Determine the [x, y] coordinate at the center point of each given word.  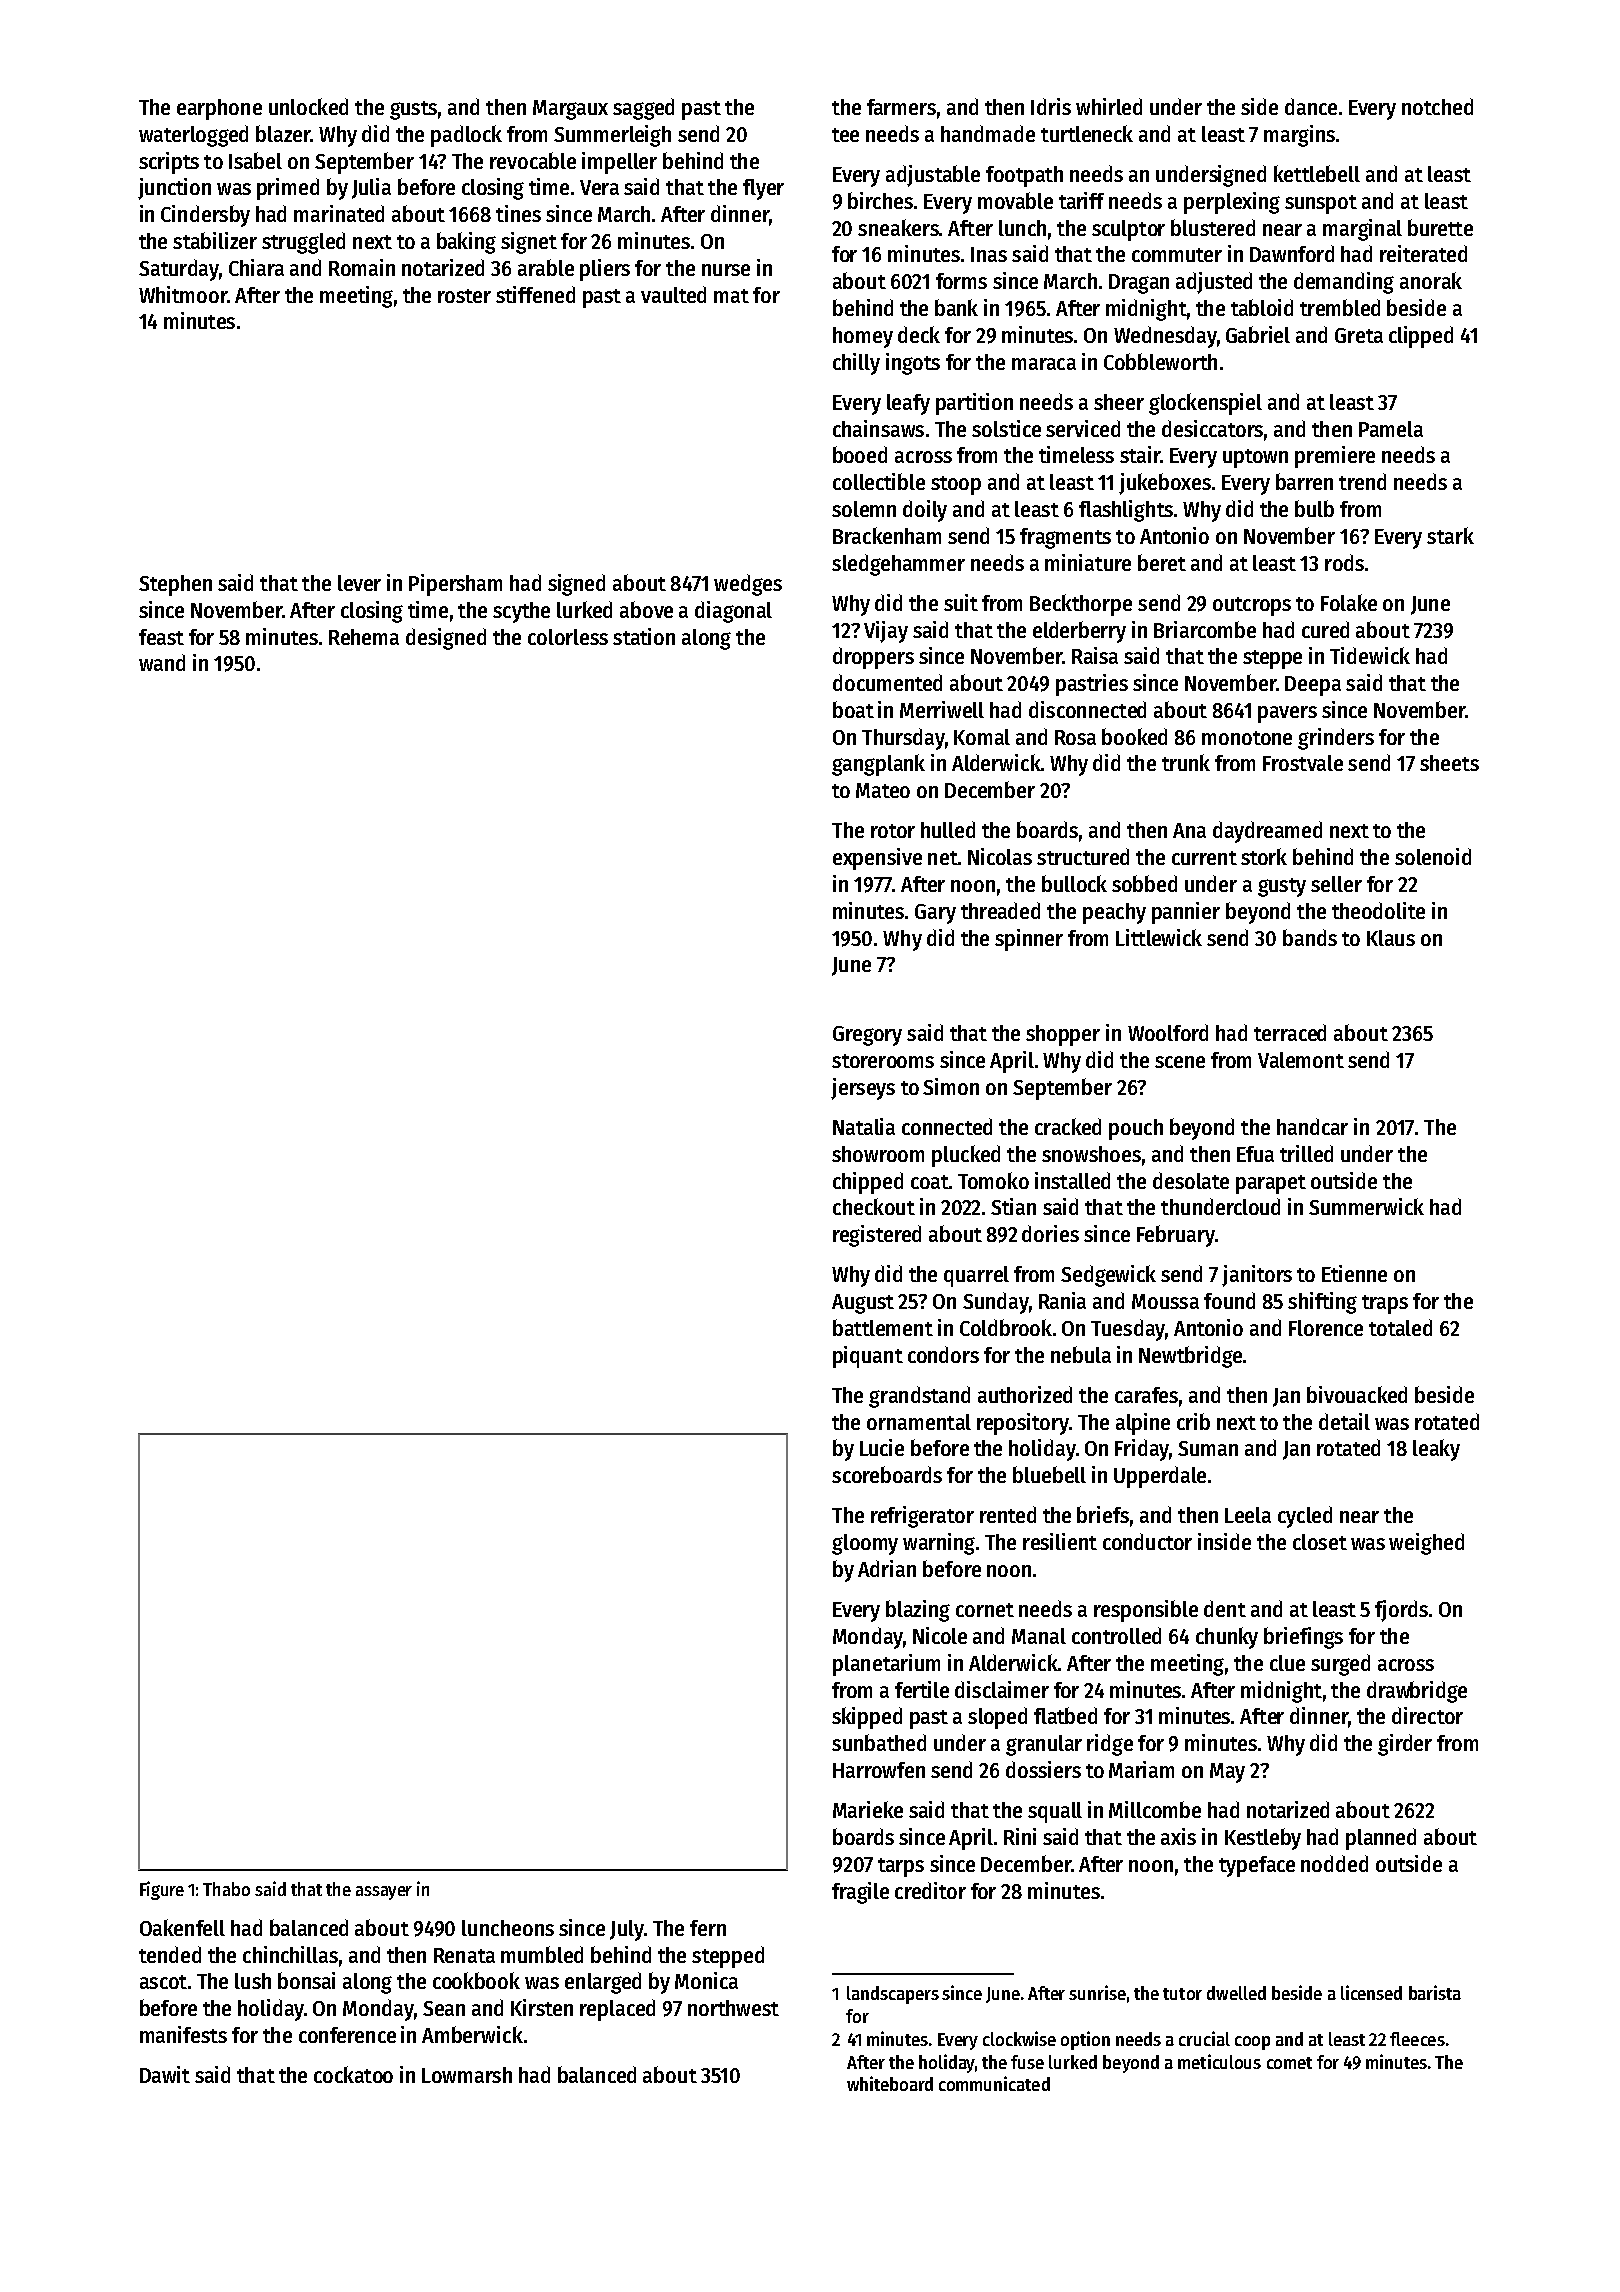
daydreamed [1267, 832]
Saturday [179, 270]
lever [359, 583]
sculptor [1128, 230]
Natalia [864, 1126]
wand [162, 662]
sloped [997, 1718]
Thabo [226, 1889]
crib [1193, 1421]
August [863, 1304]
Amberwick [472, 2034]
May [1227, 1773]
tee [845, 135]
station [644, 636]
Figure [162, 1890]
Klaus [1391, 938]
